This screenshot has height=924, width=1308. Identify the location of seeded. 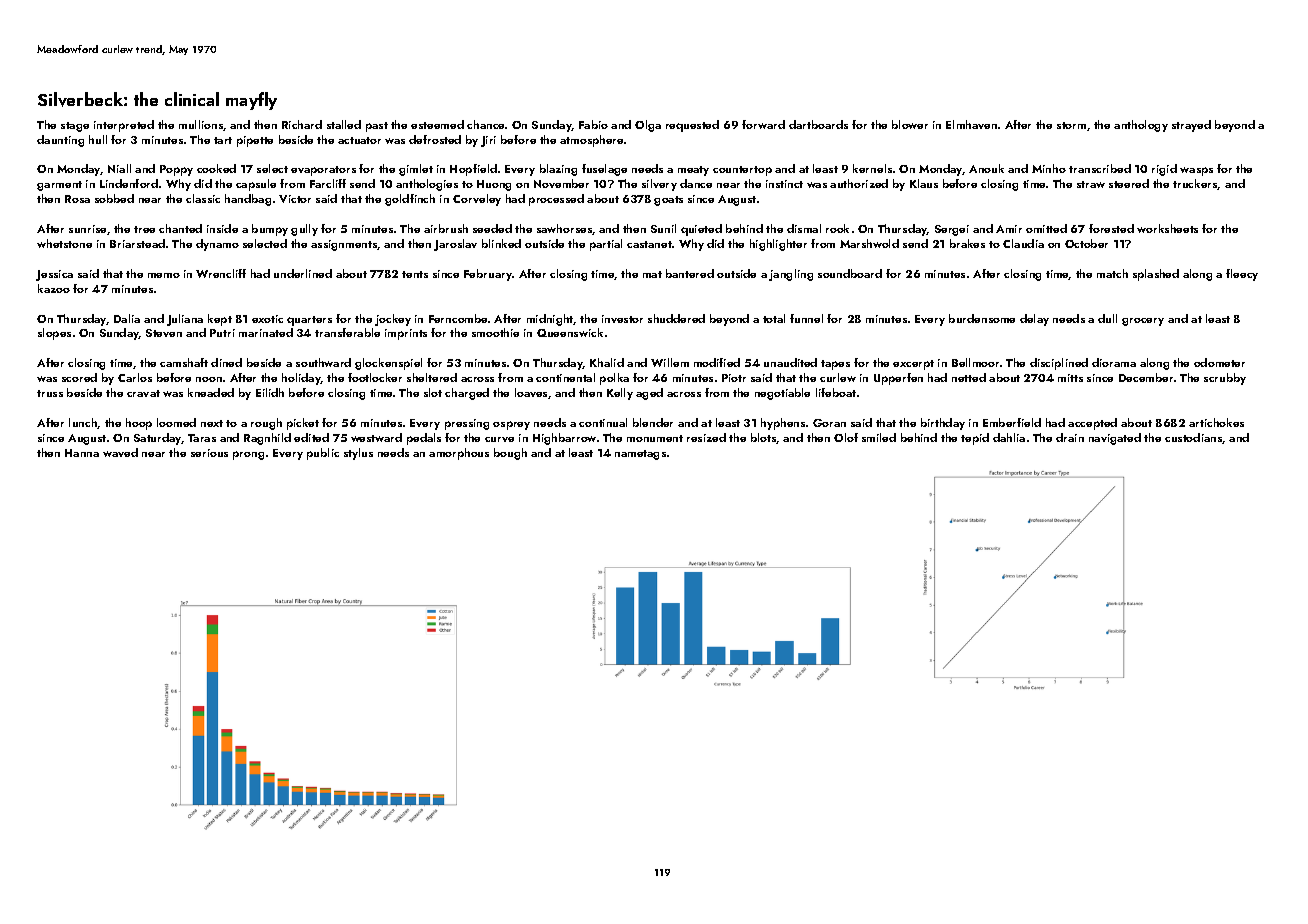
(492, 228).
